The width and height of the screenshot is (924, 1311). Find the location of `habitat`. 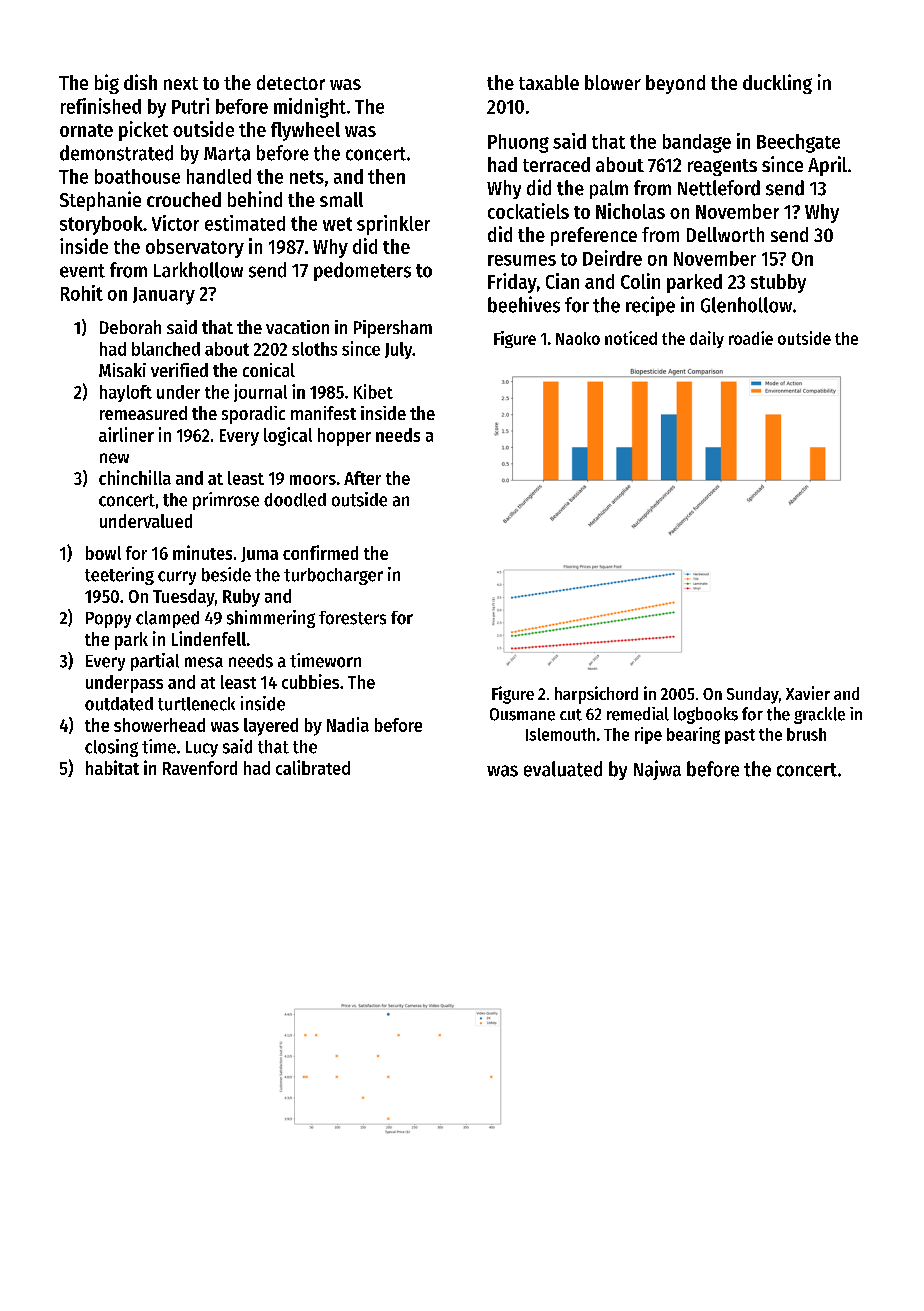

habitat is located at coordinates (112, 767).
